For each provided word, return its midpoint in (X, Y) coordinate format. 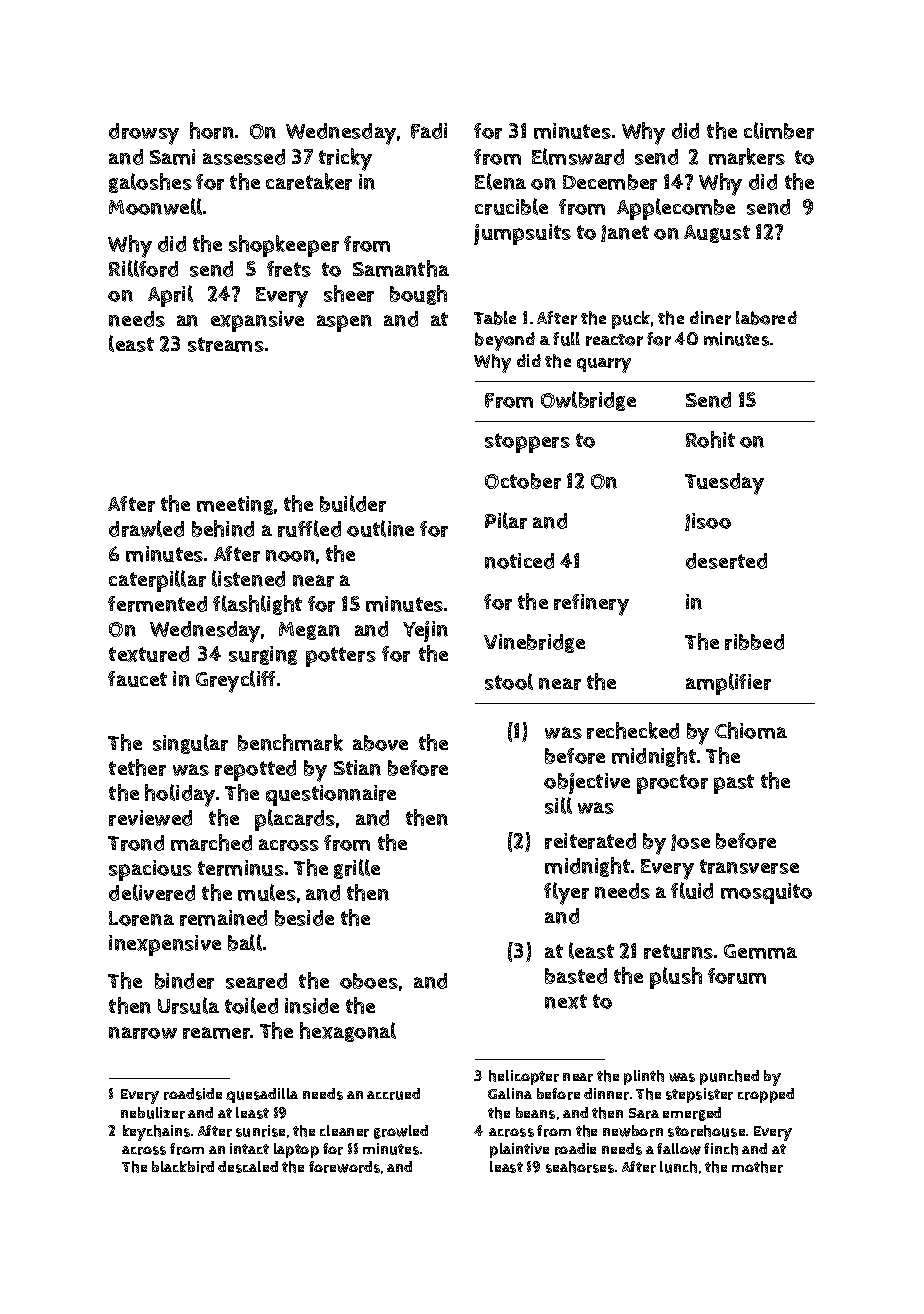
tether (137, 767)
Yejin (425, 631)
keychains (156, 1133)
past (734, 784)
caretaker (309, 181)
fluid (692, 890)
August (717, 234)
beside (304, 918)
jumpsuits (522, 234)
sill (558, 805)
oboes (369, 981)
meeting (235, 505)
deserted (726, 561)
